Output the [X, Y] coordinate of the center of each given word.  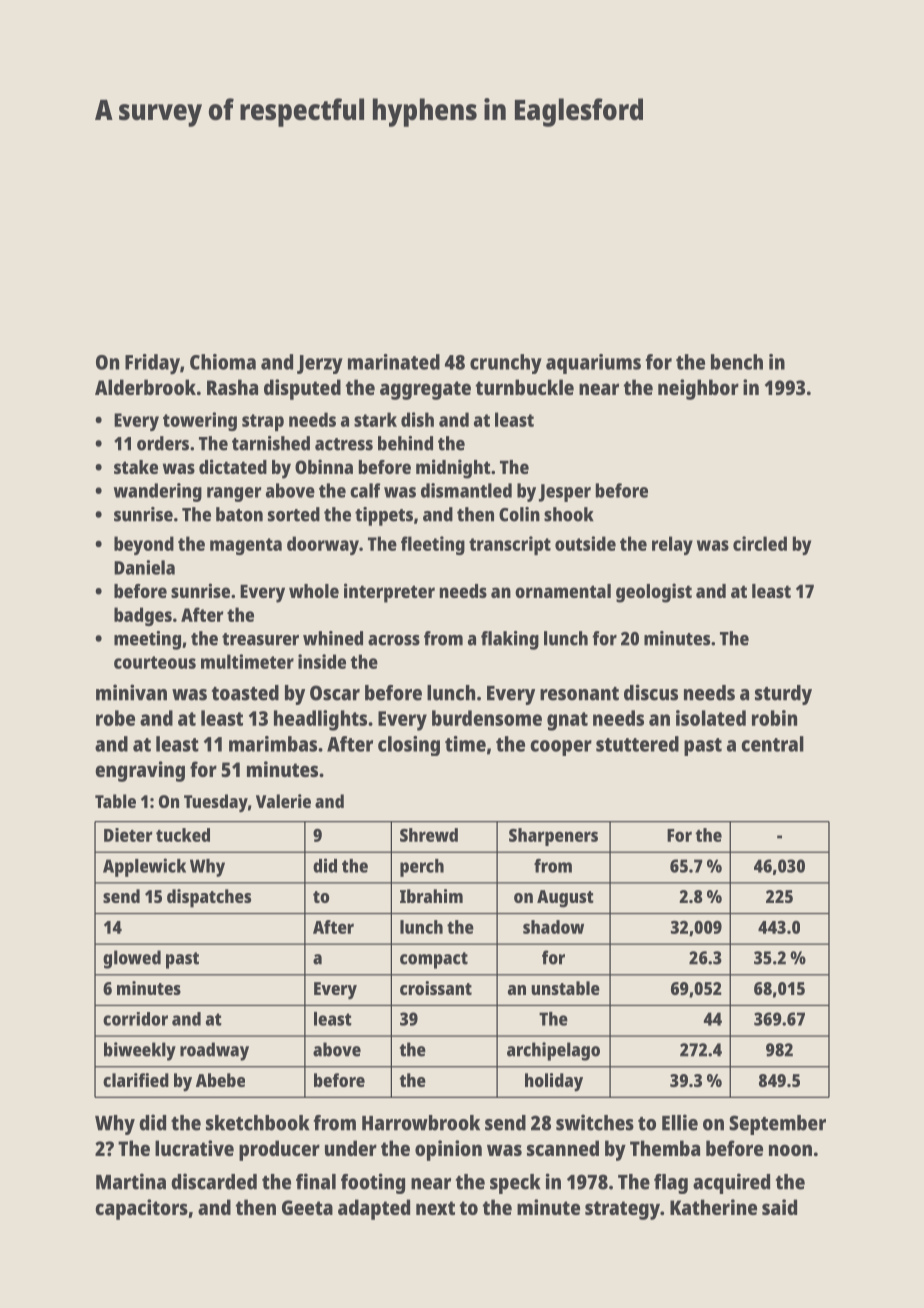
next [435, 1208]
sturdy [783, 695]
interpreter [389, 593]
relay [672, 545]
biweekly [140, 1051]
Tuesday [216, 803]
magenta [246, 546]
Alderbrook [145, 387]
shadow [553, 927]
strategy [622, 1210]
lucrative [194, 1148]
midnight [453, 469]
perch [422, 868]
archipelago [553, 1051]
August [565, 899]
